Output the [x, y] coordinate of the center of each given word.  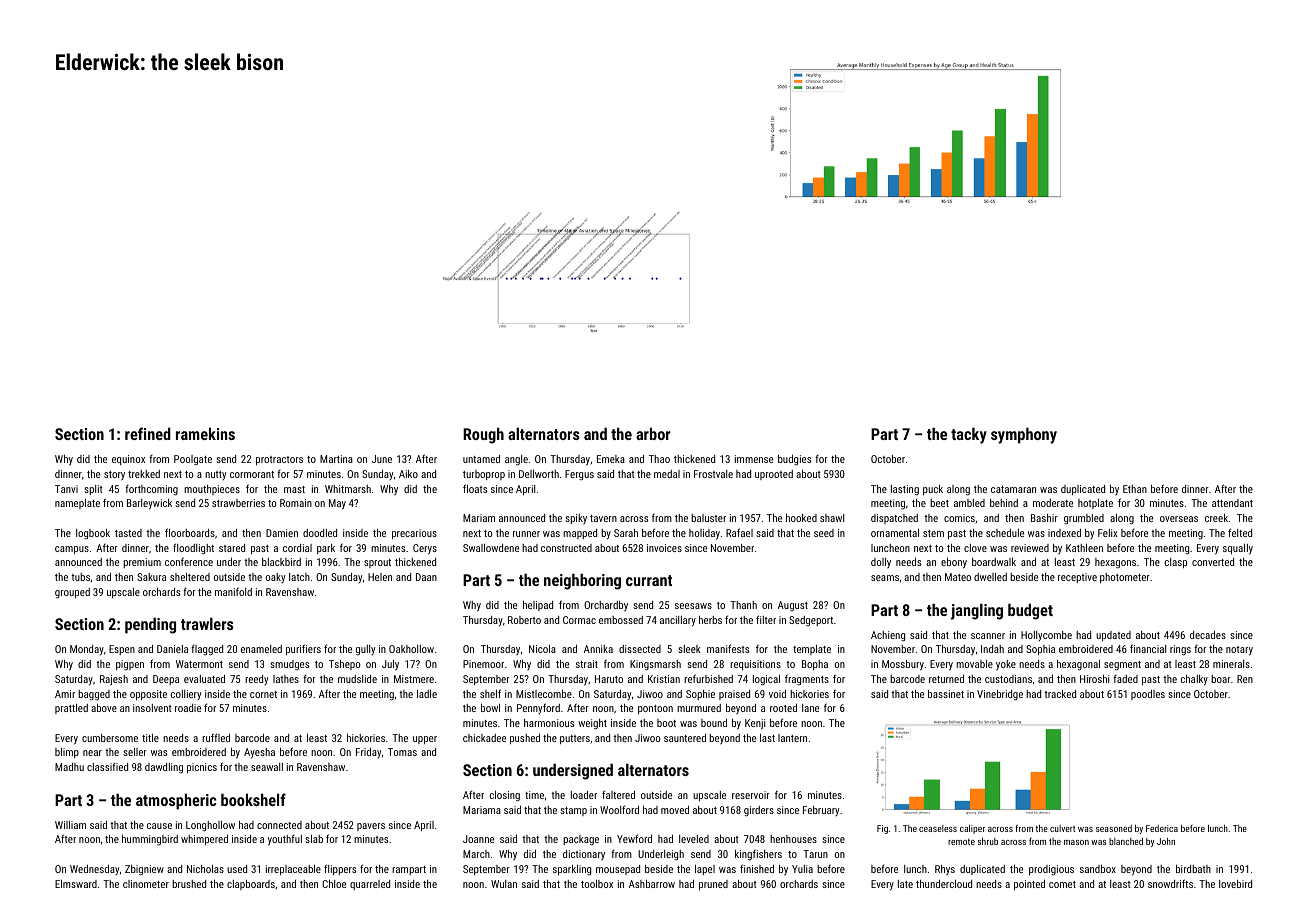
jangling [977, 611]
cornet [263, 694]
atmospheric [176, 801]
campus [72, 550]
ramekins [205, 433]
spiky [576, 519]
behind [1004, 503]
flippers [340, 869]
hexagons [1115, 563]
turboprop [484, 475]
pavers [371, 827]
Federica [1162, 828]
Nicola [542, 649]
